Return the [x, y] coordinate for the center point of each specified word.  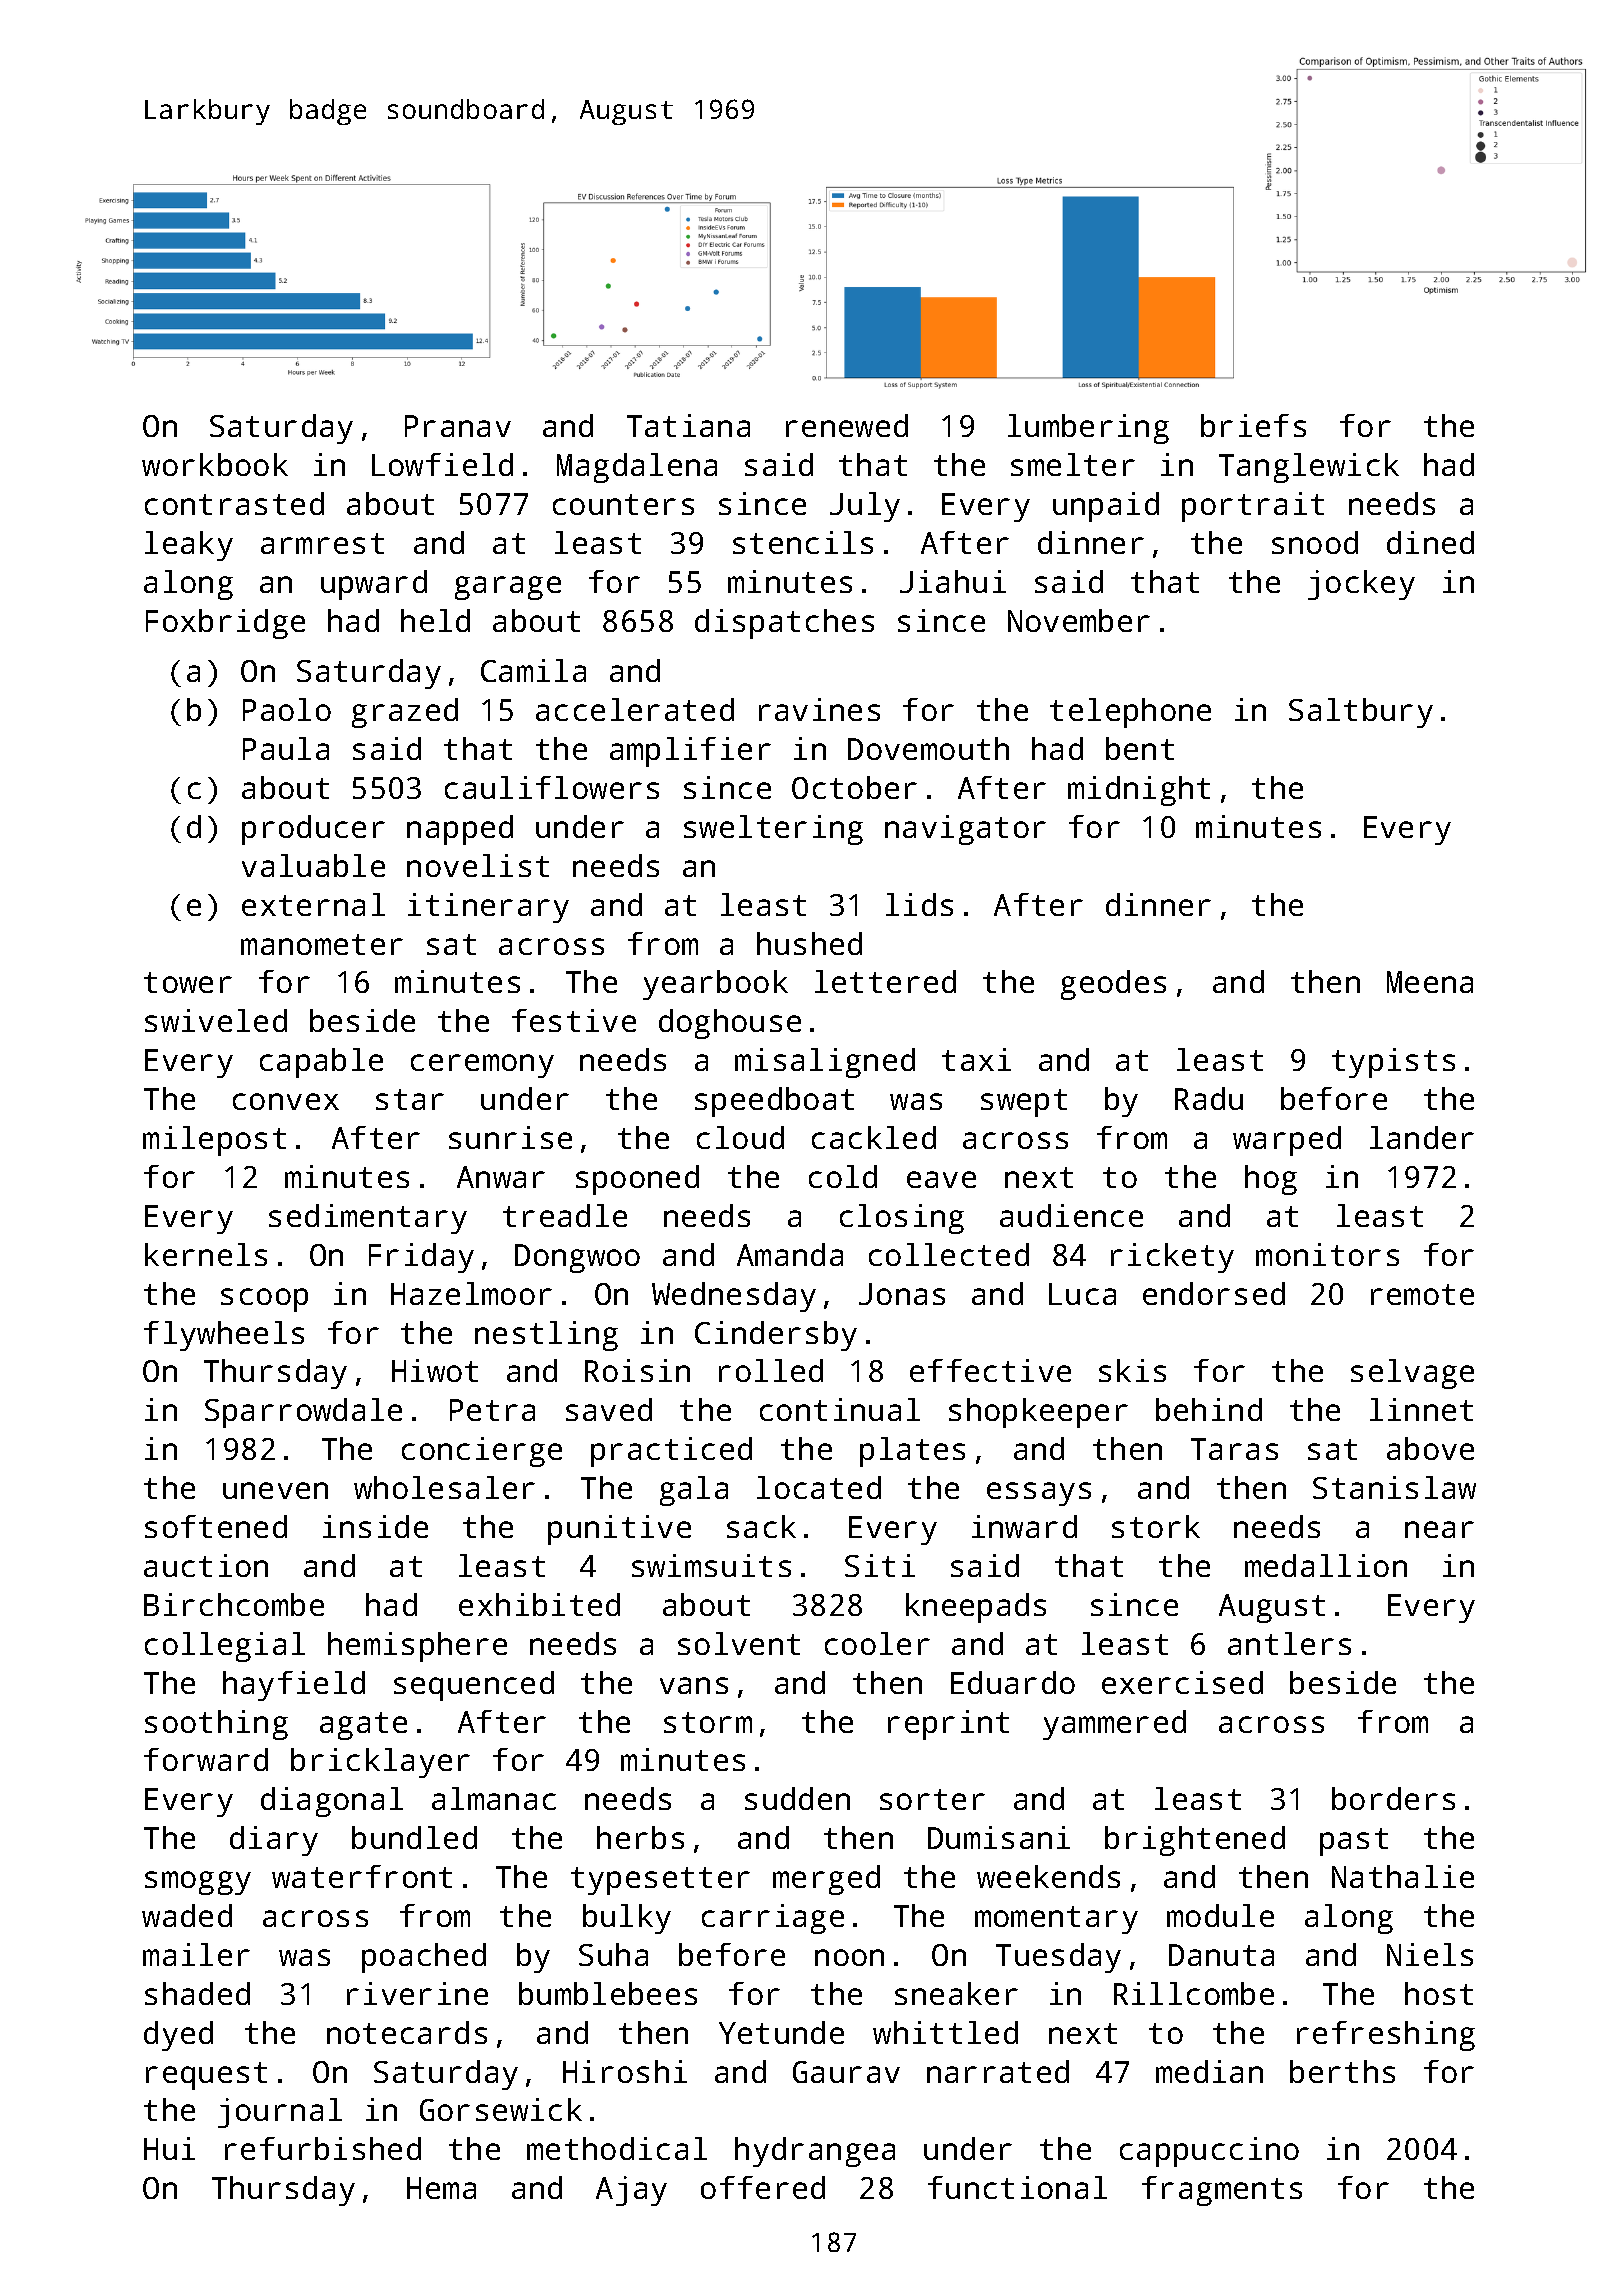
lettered [885, 981]
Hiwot [435, 1370]
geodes [1113, 985]
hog [1271, 1180]
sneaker [956, 1993]
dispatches [784, 624]
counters [623, 504]
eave [941, 1179]
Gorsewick [501, 2109]
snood [1315, 542]
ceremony [482, 1066]
